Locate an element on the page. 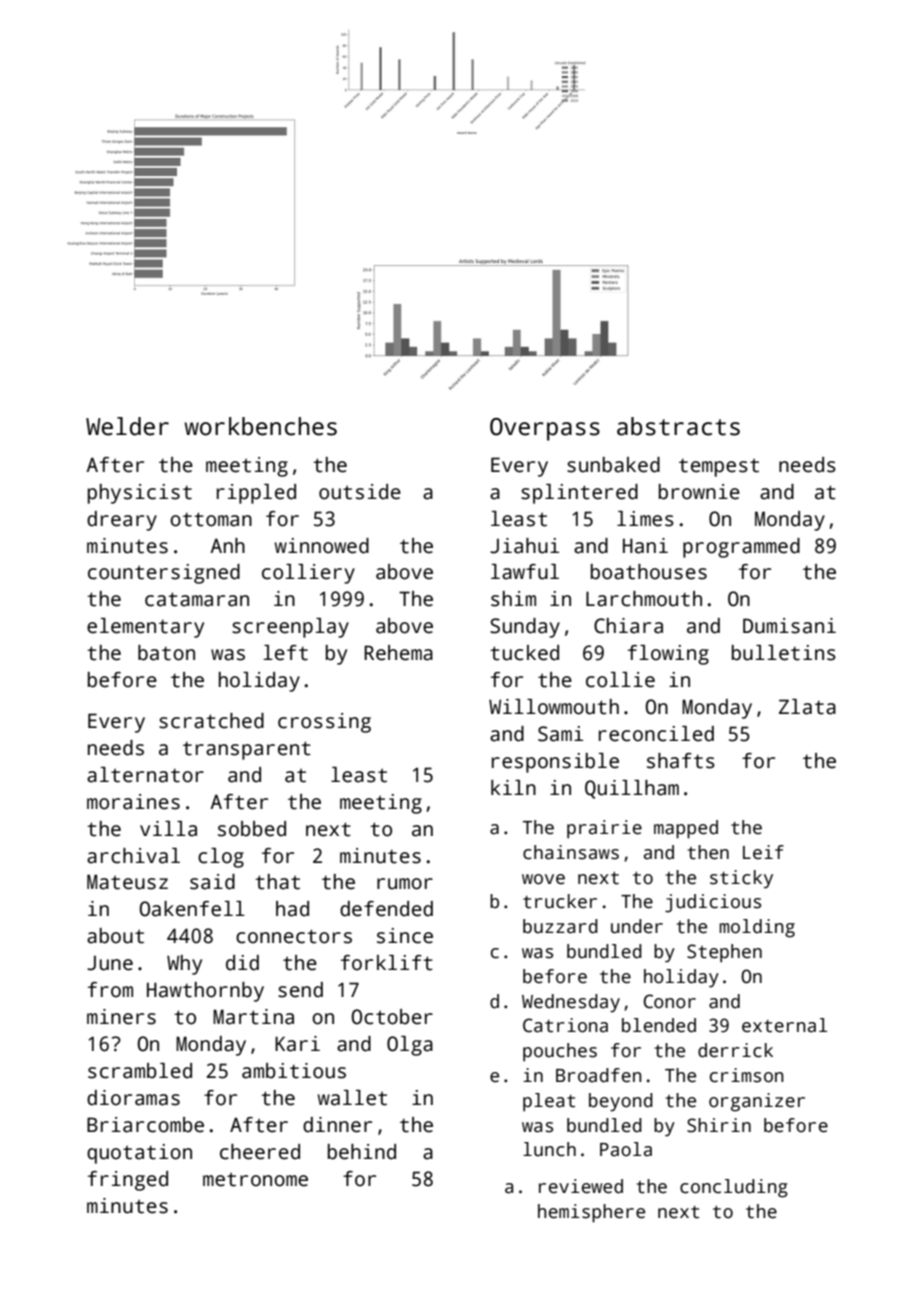 The height and width of the image is (1311, 924). abstracts is located at coordinates (678, 426).
